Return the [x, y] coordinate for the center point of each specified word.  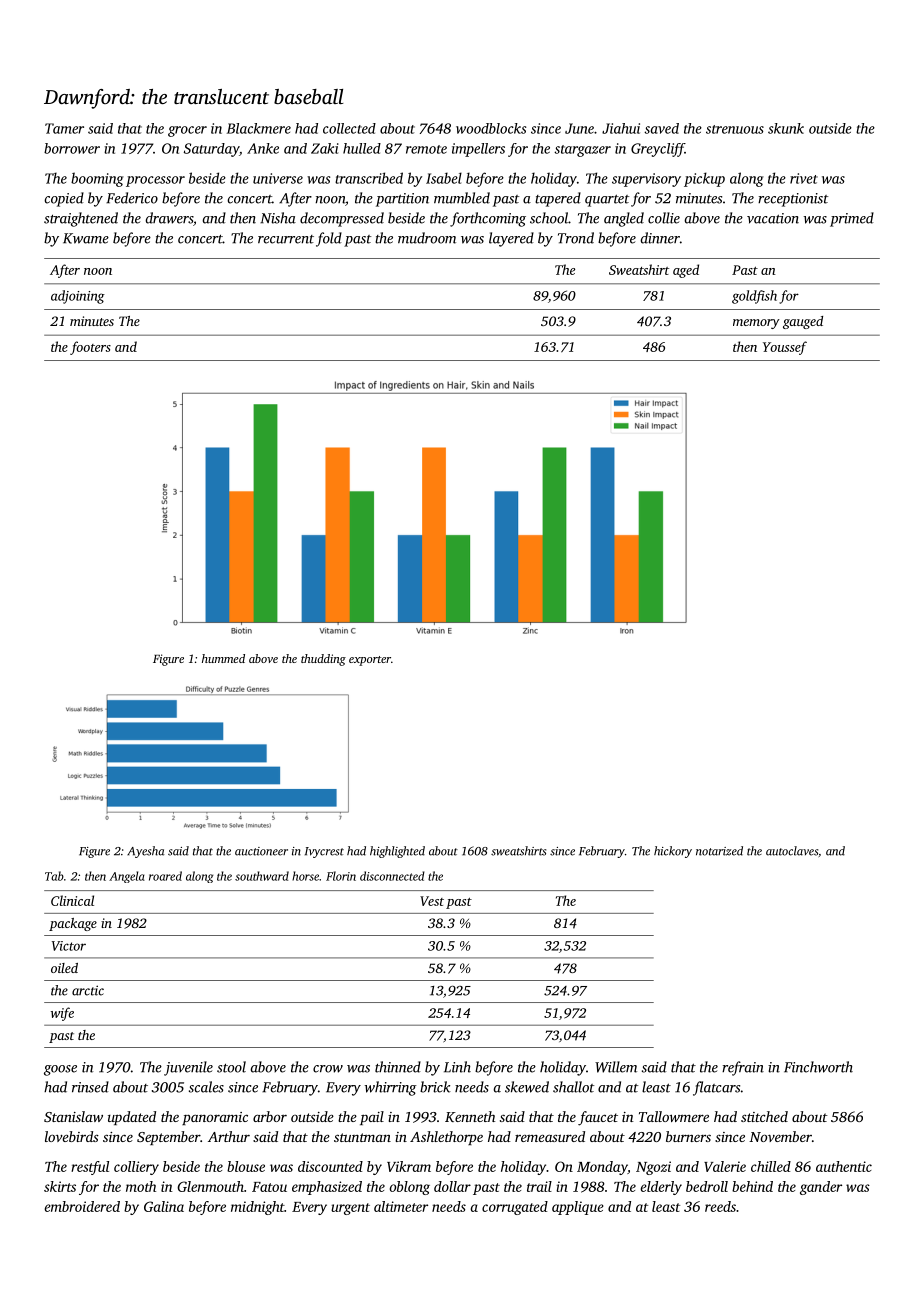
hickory [673, 852]
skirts [60, 1186]
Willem [616, 1067]
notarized [719, 851]
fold [329, 239]
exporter [370, 661]
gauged [803, 322]
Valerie [725, 1166]
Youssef [785, 348]
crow [328, 1069]
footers [90, 348]
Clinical [72, 900]
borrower [72, 148]
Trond [576, 238]
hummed [223, 658]
